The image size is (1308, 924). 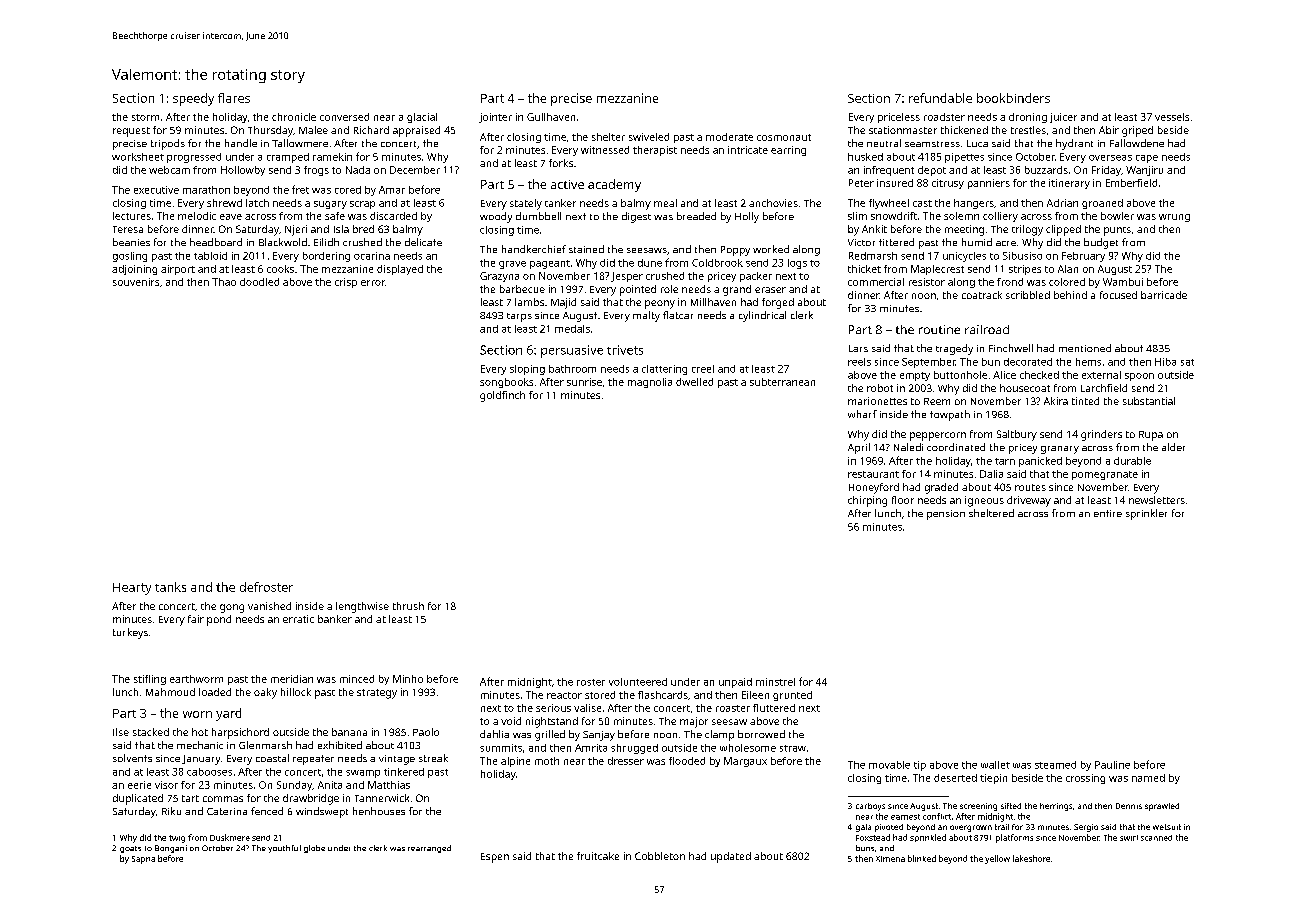 What do you see at coordinates (495, 858) in the screenshot?
I see `Espen` at bounding box center [495, 858].
